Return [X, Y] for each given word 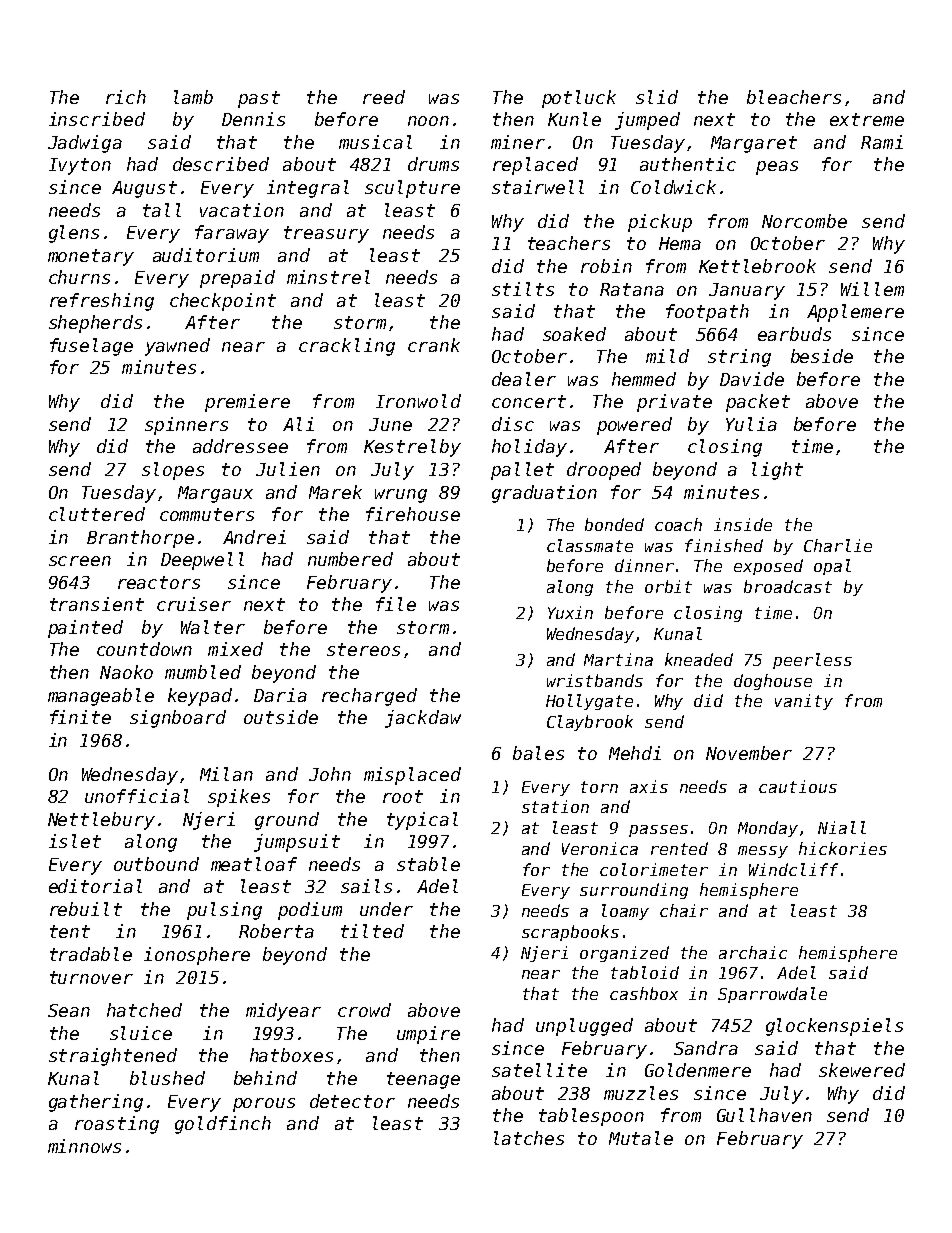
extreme [867, 119]
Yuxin [570, 612]
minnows [84, 1146]
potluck [579, 99]
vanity [804, 702]
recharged [369, 697]
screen [80, 561]
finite [80, 717]
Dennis [253, 119]
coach [678, 524]
